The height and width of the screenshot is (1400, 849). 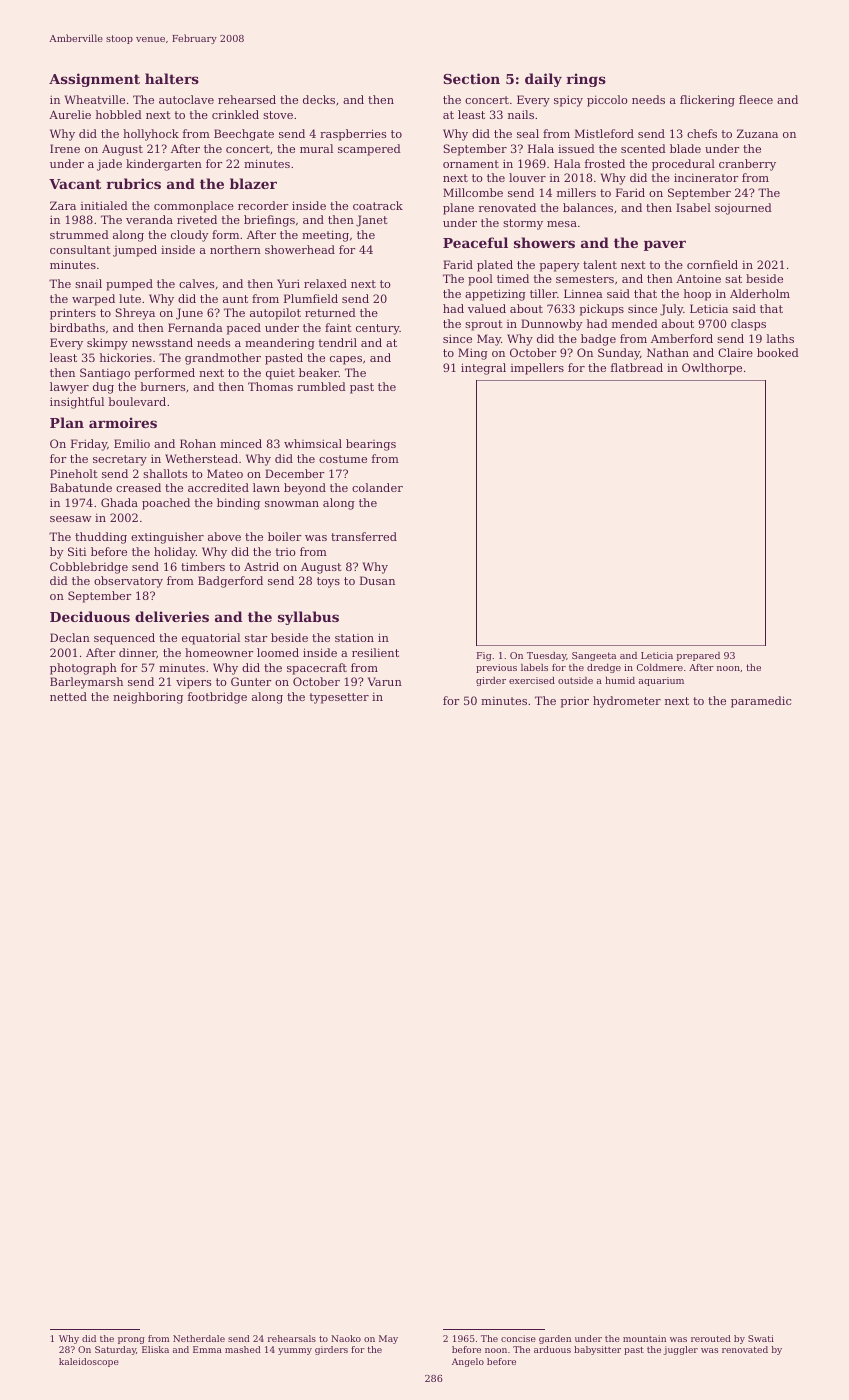 I want to click on prepared, so click(x=698, y=656).
